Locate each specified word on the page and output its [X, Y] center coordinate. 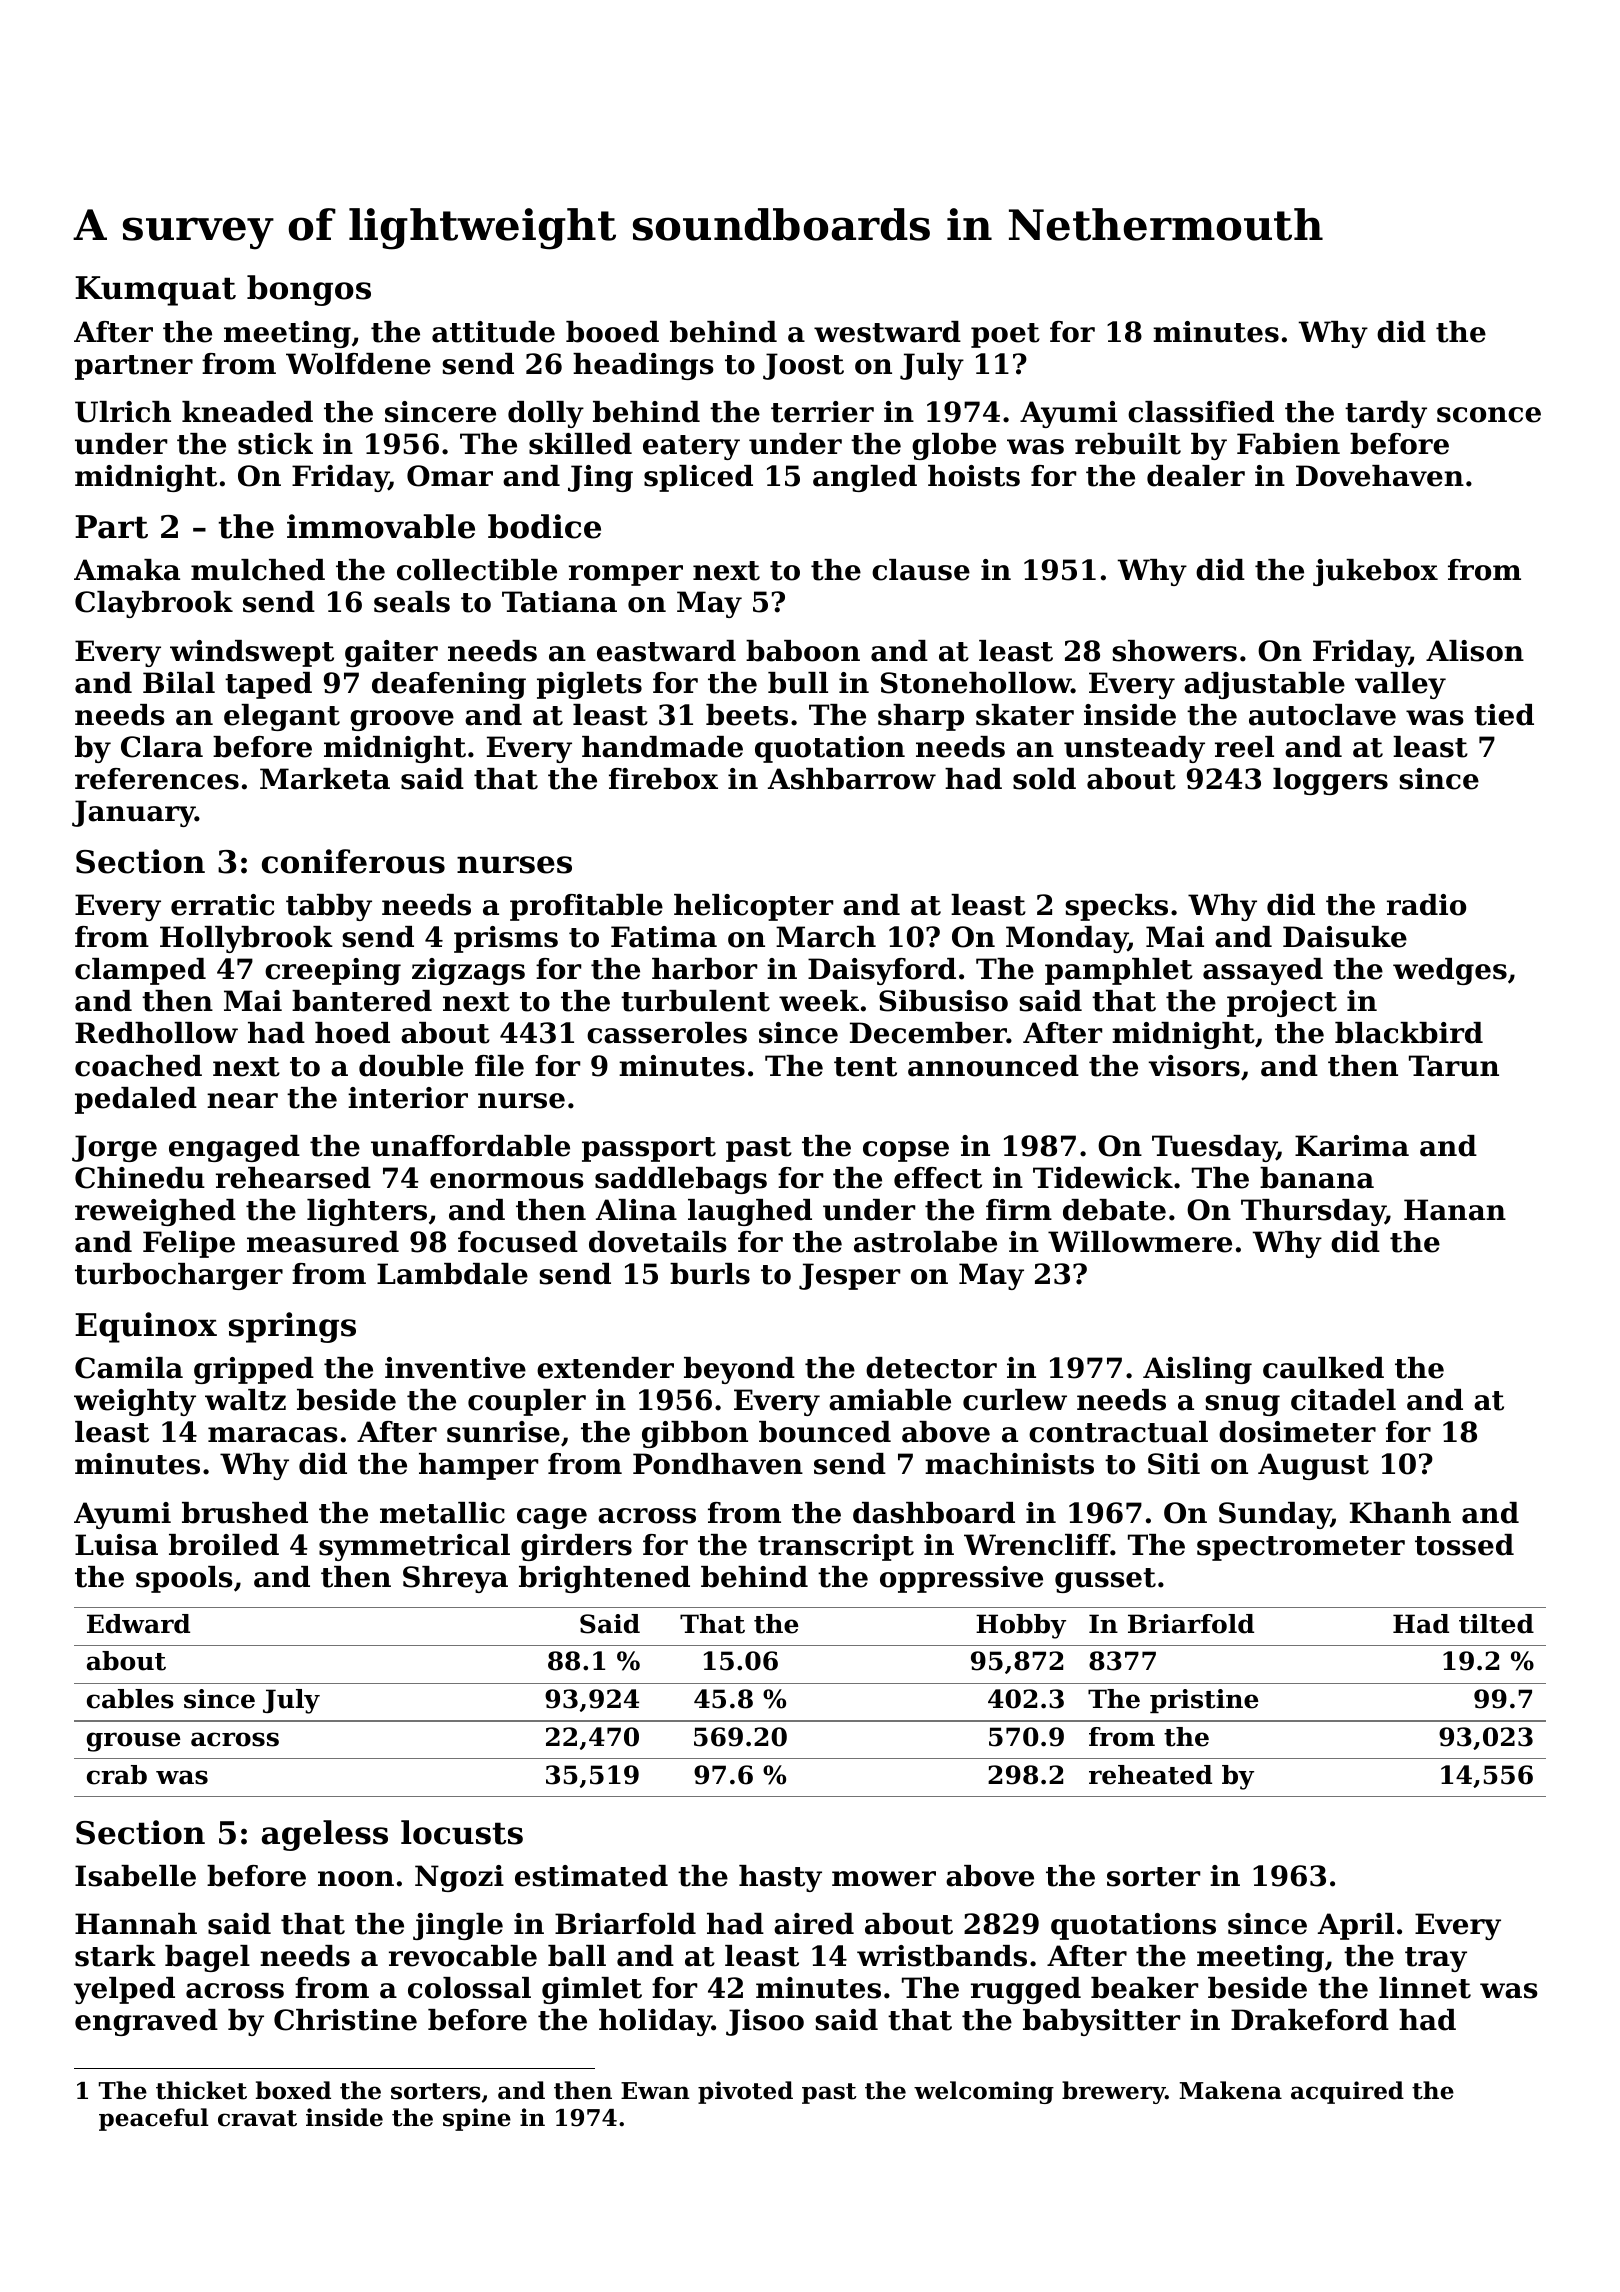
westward [887, 332]
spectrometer [1301, 1548]
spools [184, 1579]
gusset [1105, 1580]
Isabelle [135, 1876]
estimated [591, 1876]
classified [1201, 412]
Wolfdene [358, 364]
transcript [836, 1547]
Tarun [1454, 1066]
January [133, 813]
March [826, 937]
